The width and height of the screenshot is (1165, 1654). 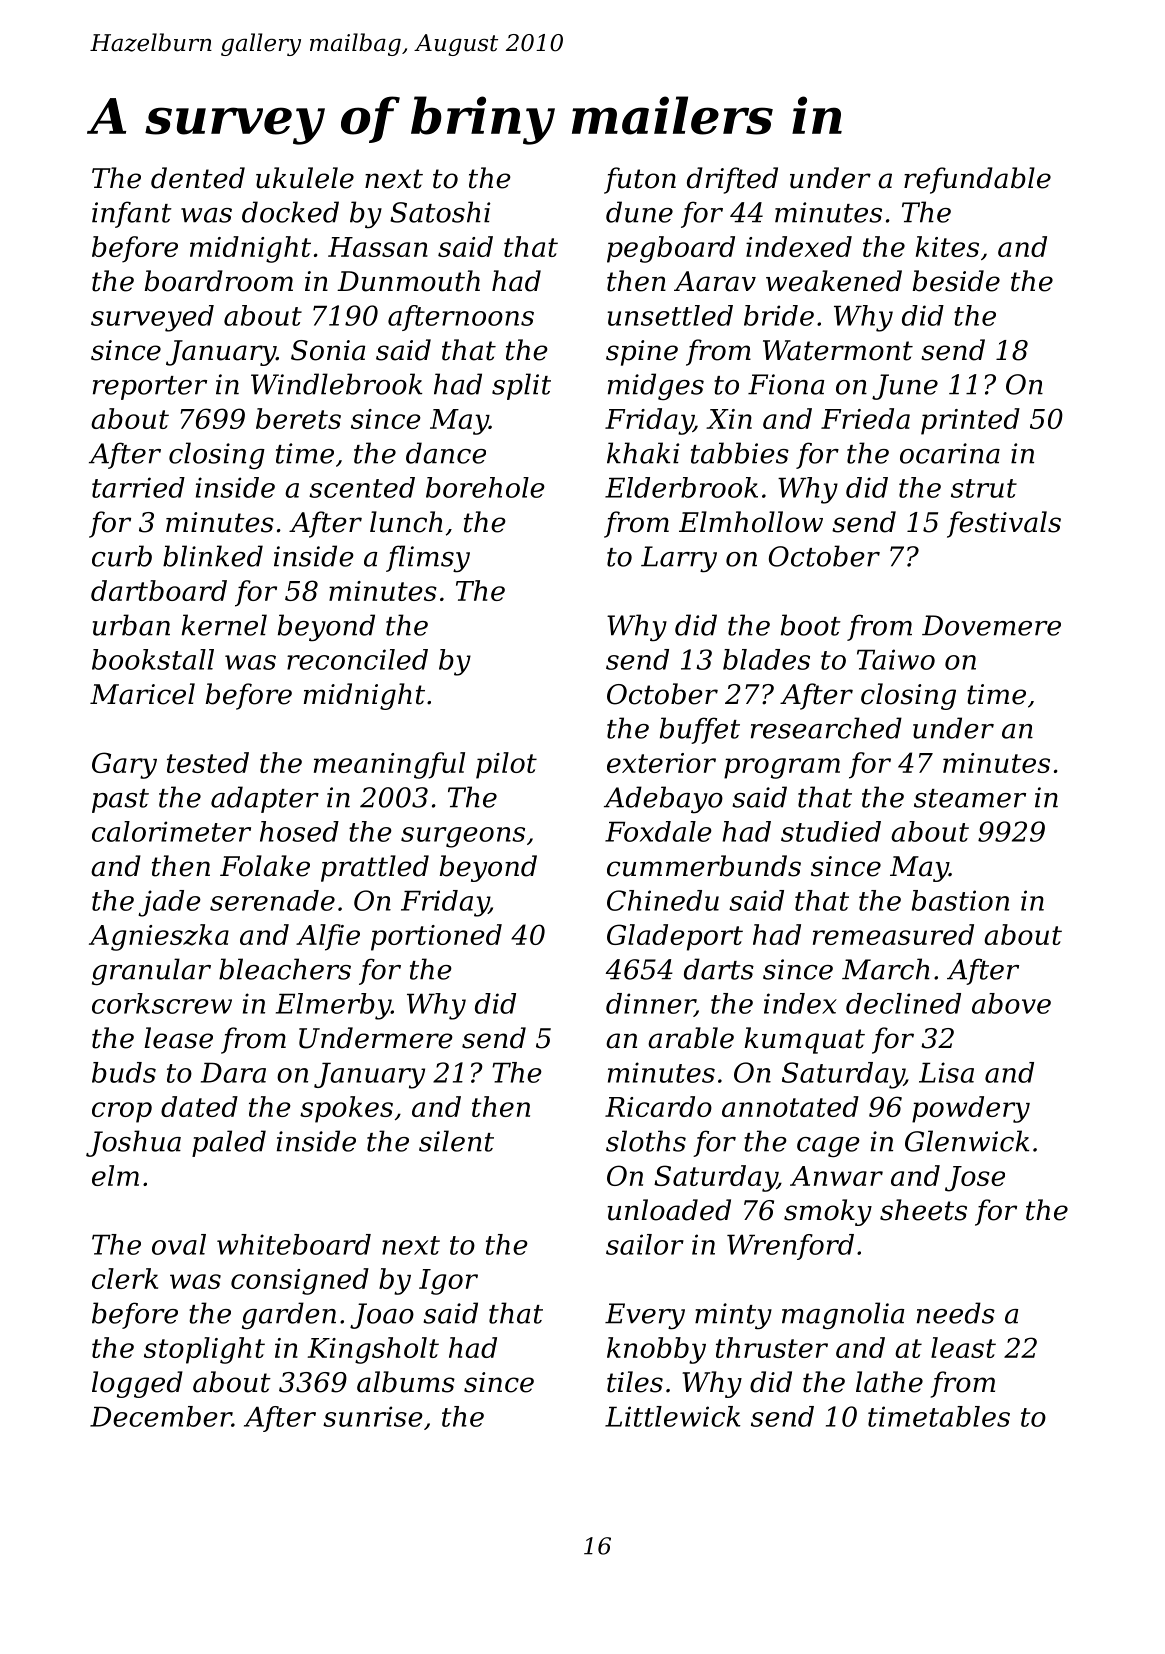 I want to click on ukulele, so click(x=305, y=178).
